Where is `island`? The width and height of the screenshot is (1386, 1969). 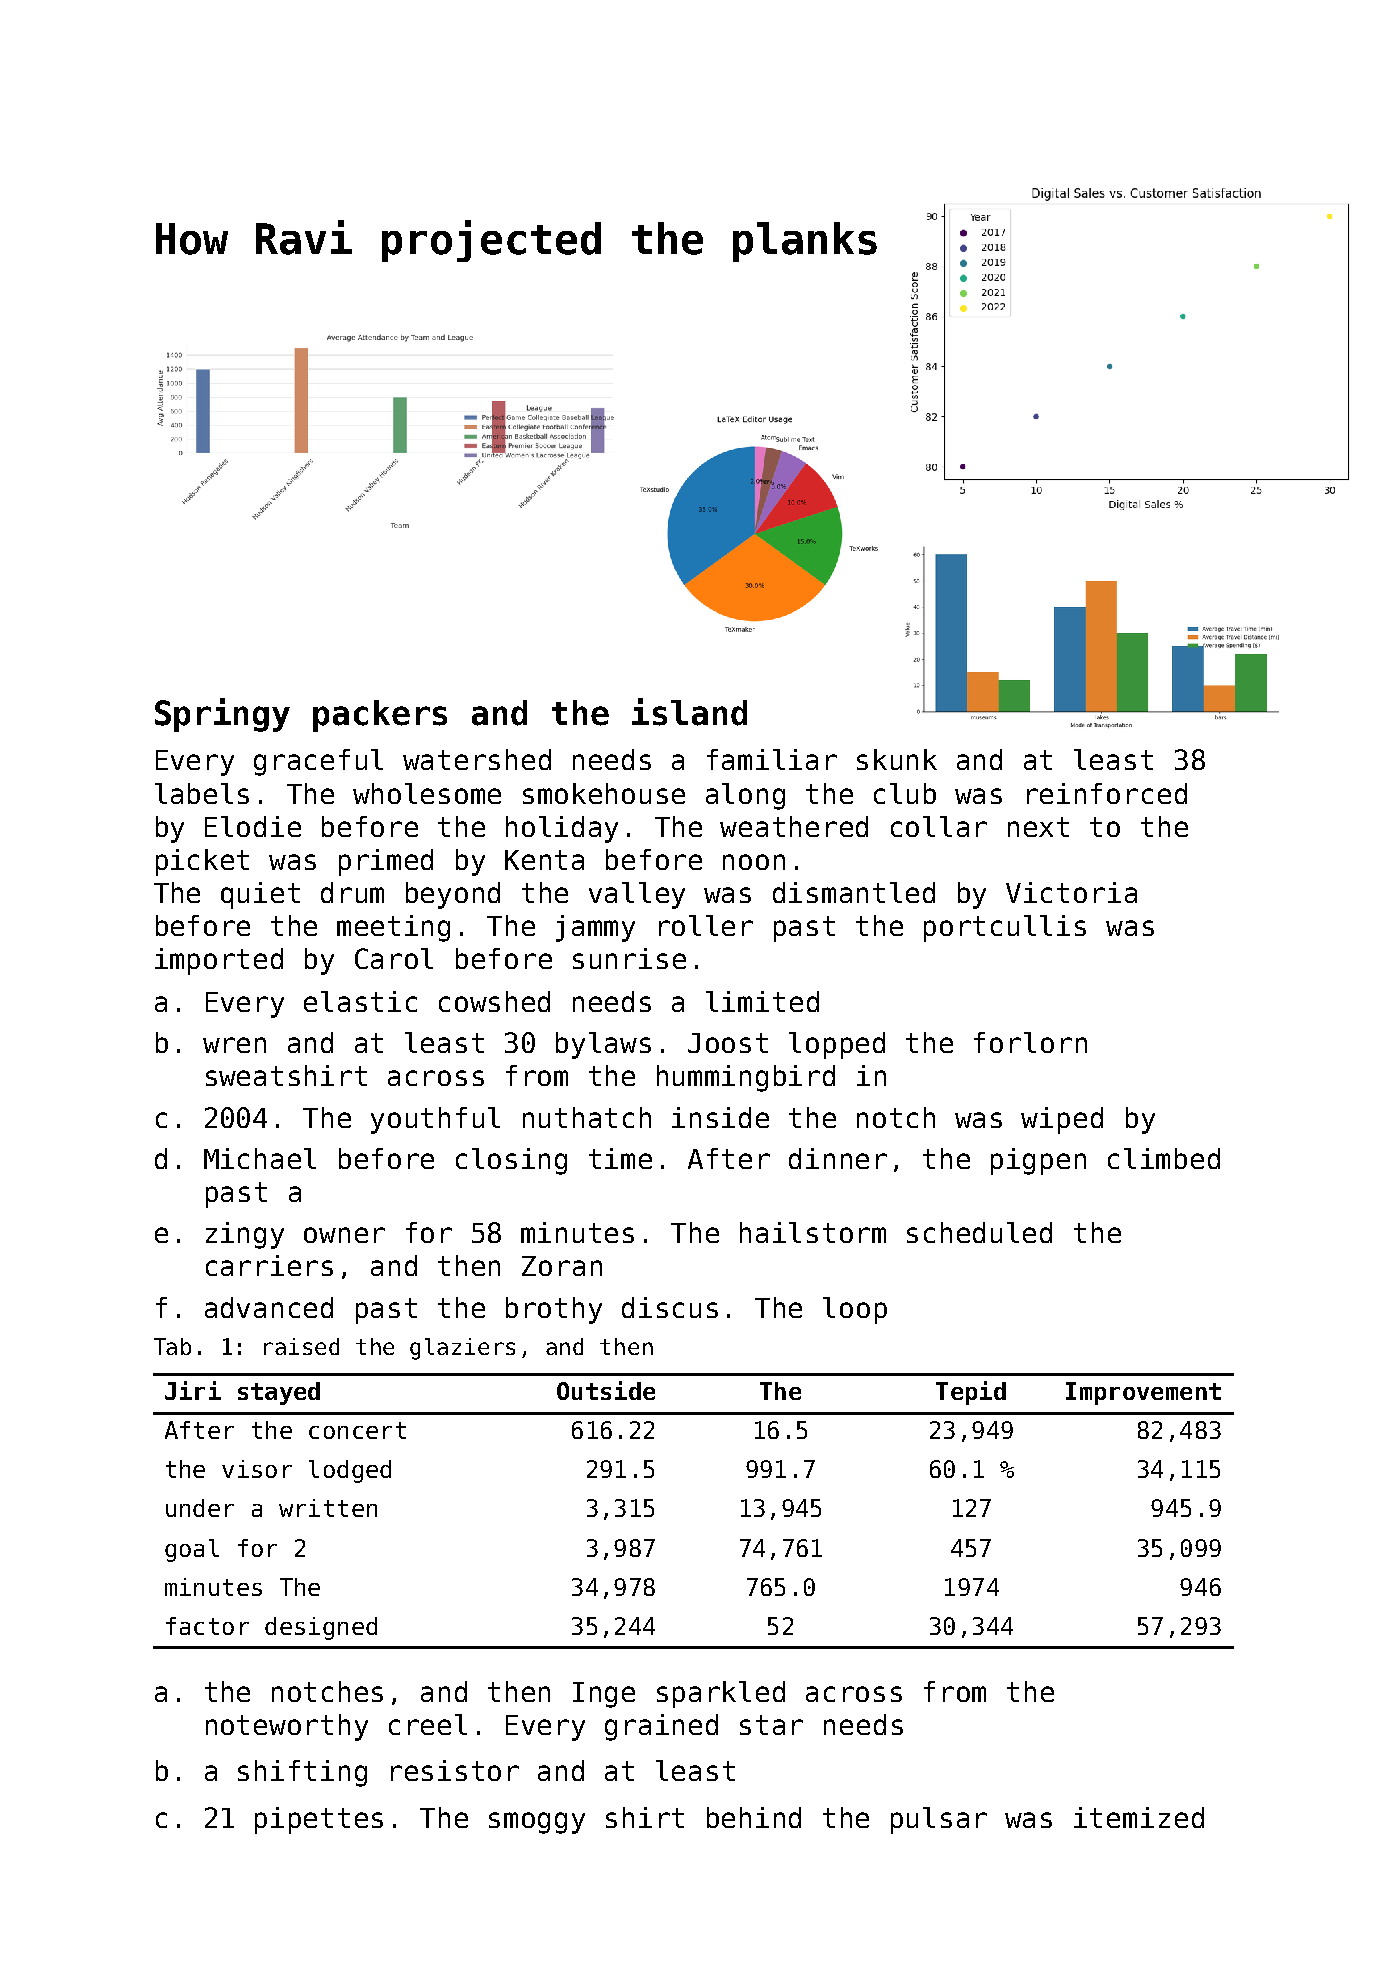
island is located at coordinates (689, 712).
